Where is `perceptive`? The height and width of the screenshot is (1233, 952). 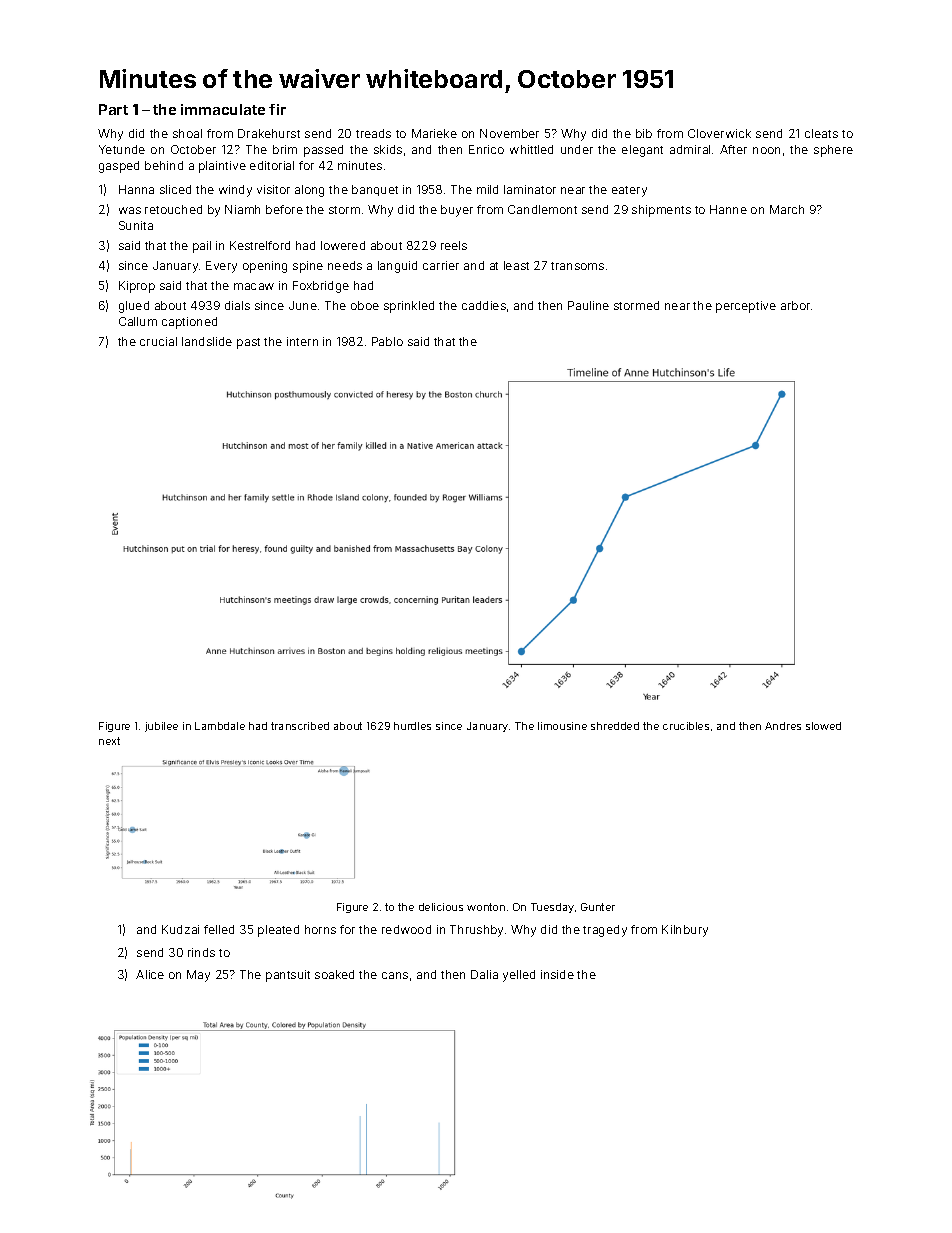 perceptive is located at coordinates (746, 307).
